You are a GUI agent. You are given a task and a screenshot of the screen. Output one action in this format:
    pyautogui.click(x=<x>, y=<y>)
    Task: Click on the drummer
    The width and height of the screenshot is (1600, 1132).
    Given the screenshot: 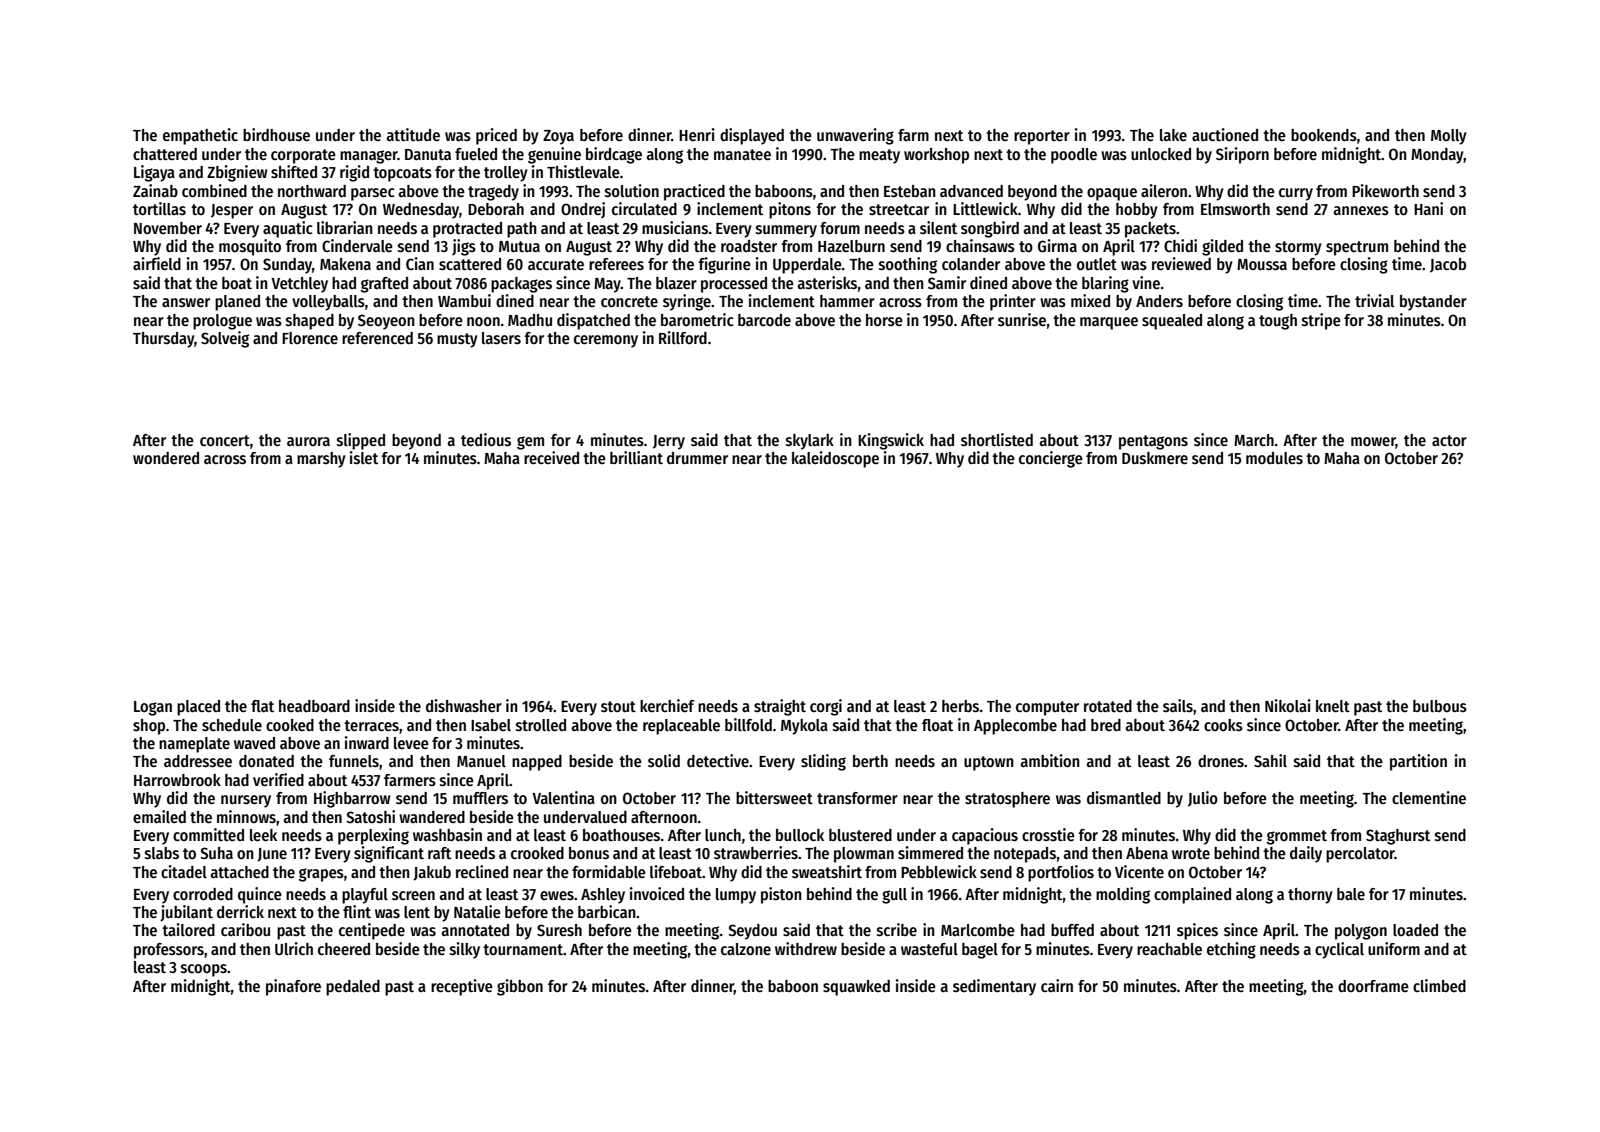 What is the action you would take?
    pyautogui.click(x=697, y=458)
